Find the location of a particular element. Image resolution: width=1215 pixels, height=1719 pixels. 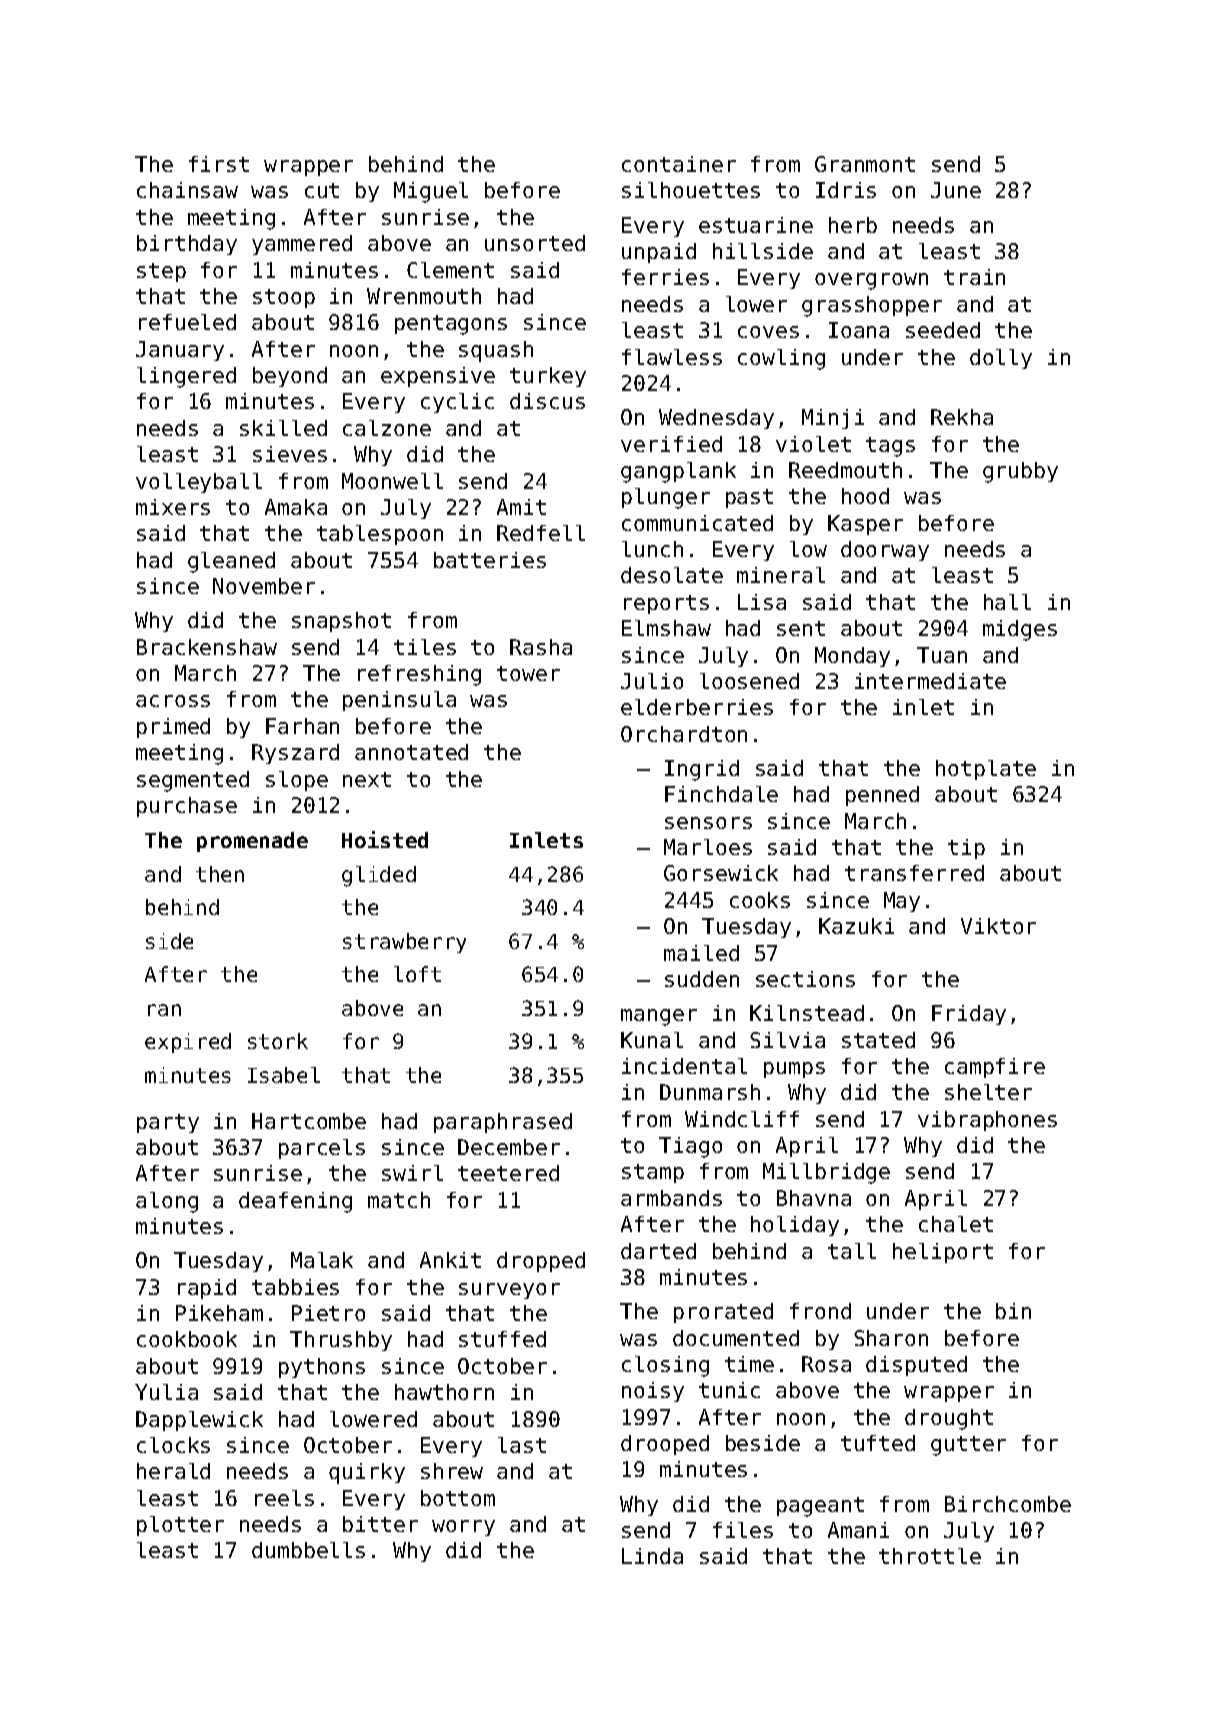

Rasha is located at coordinates (541, 647).
